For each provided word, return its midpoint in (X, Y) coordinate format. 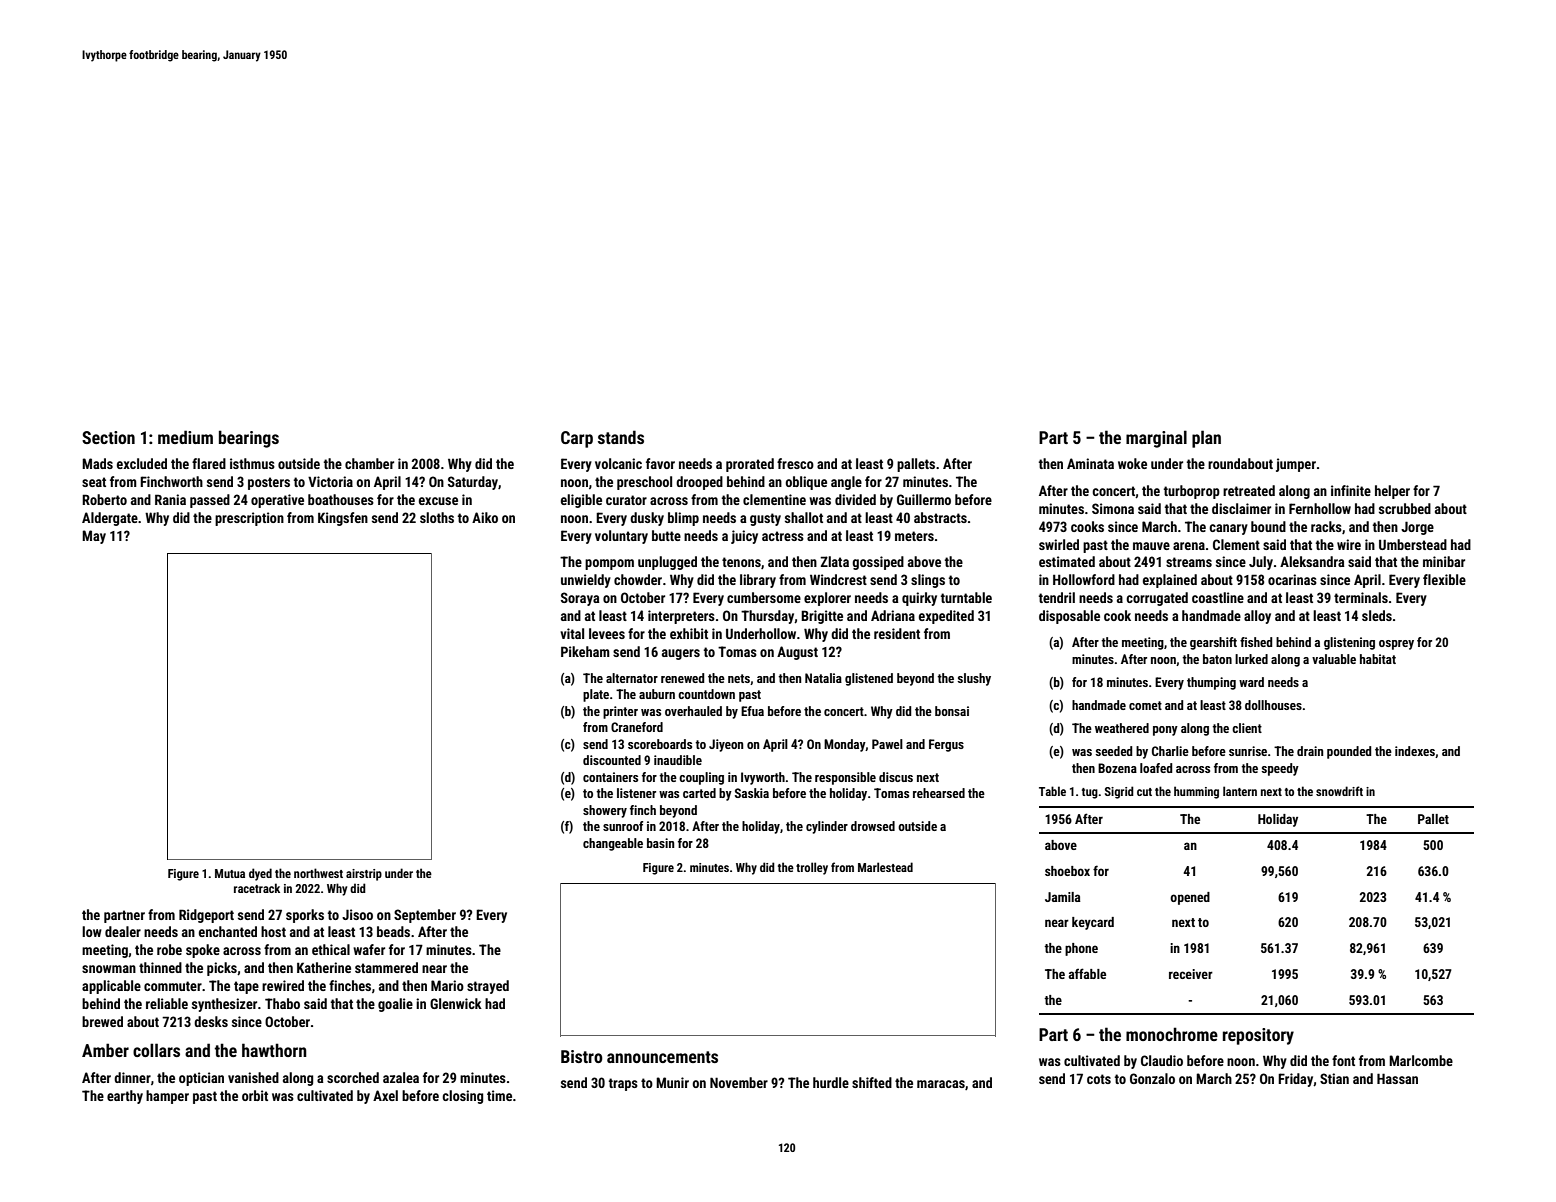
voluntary (621, 537)
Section (108, 437)
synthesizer (224, 1005)
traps (623, 1084)
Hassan (1397, 1078)
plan (1206, 439)
